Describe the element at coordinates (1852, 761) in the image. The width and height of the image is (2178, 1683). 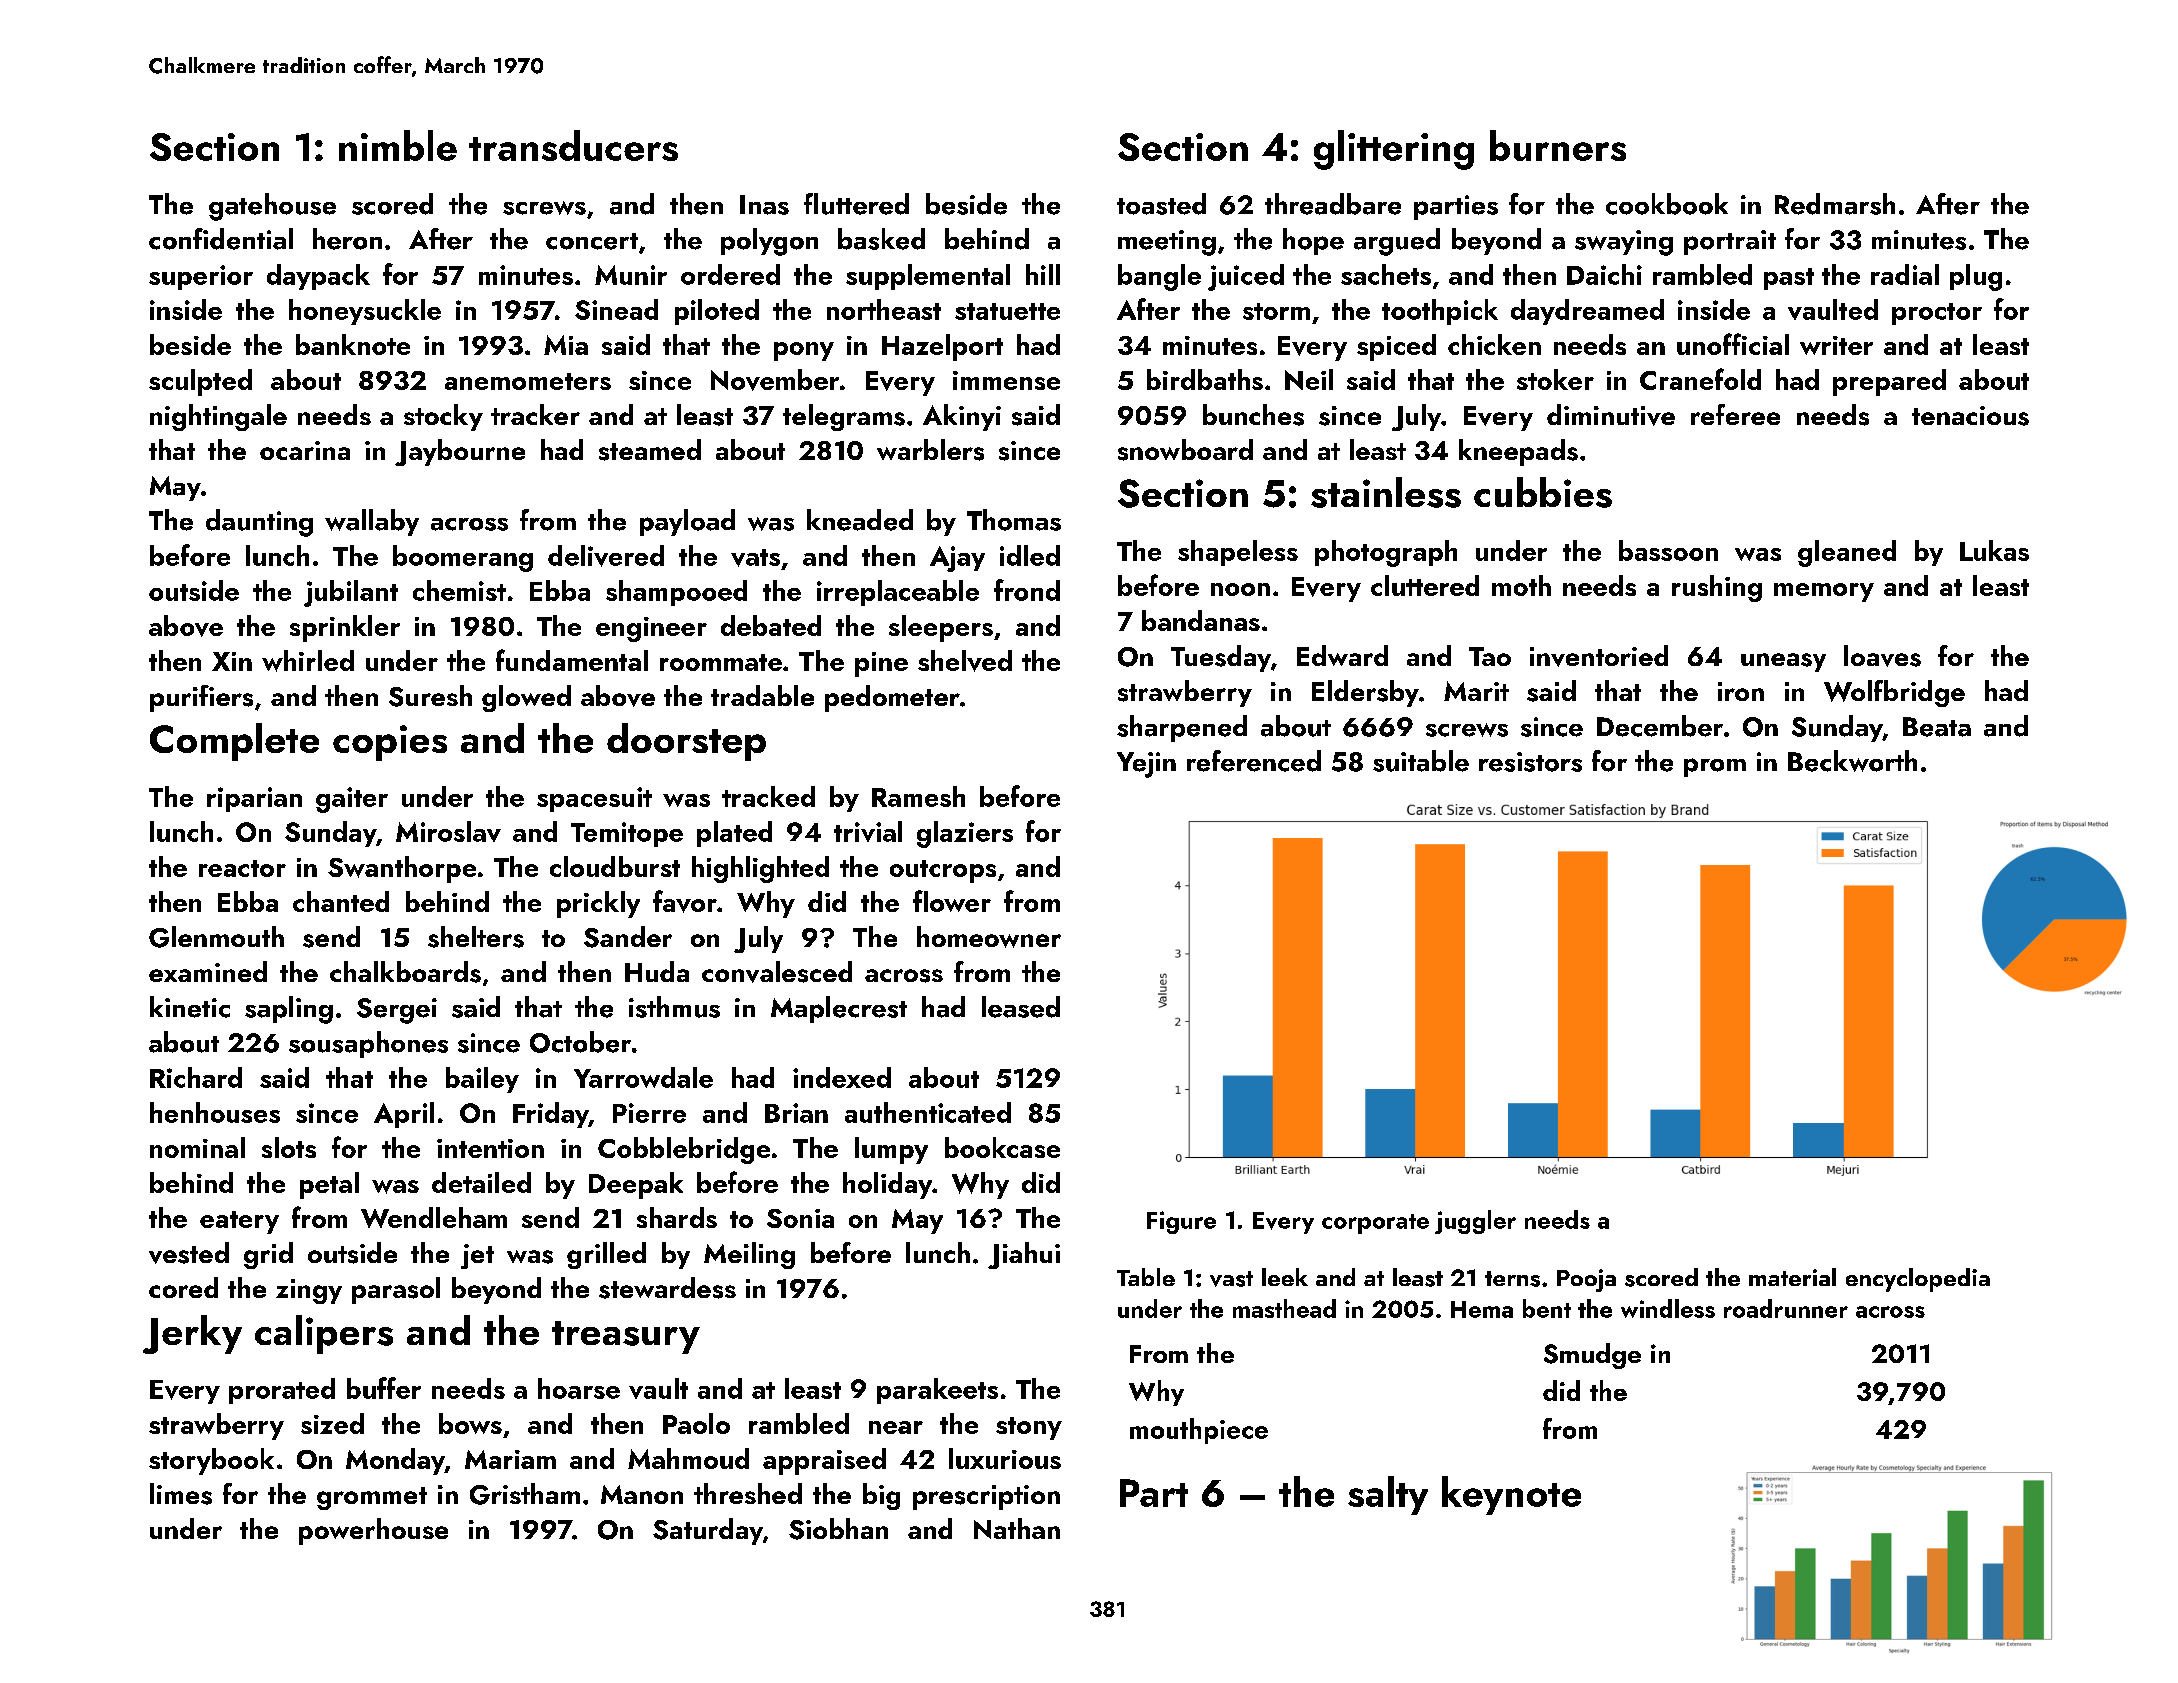
I see `Beckworth` at that location.
